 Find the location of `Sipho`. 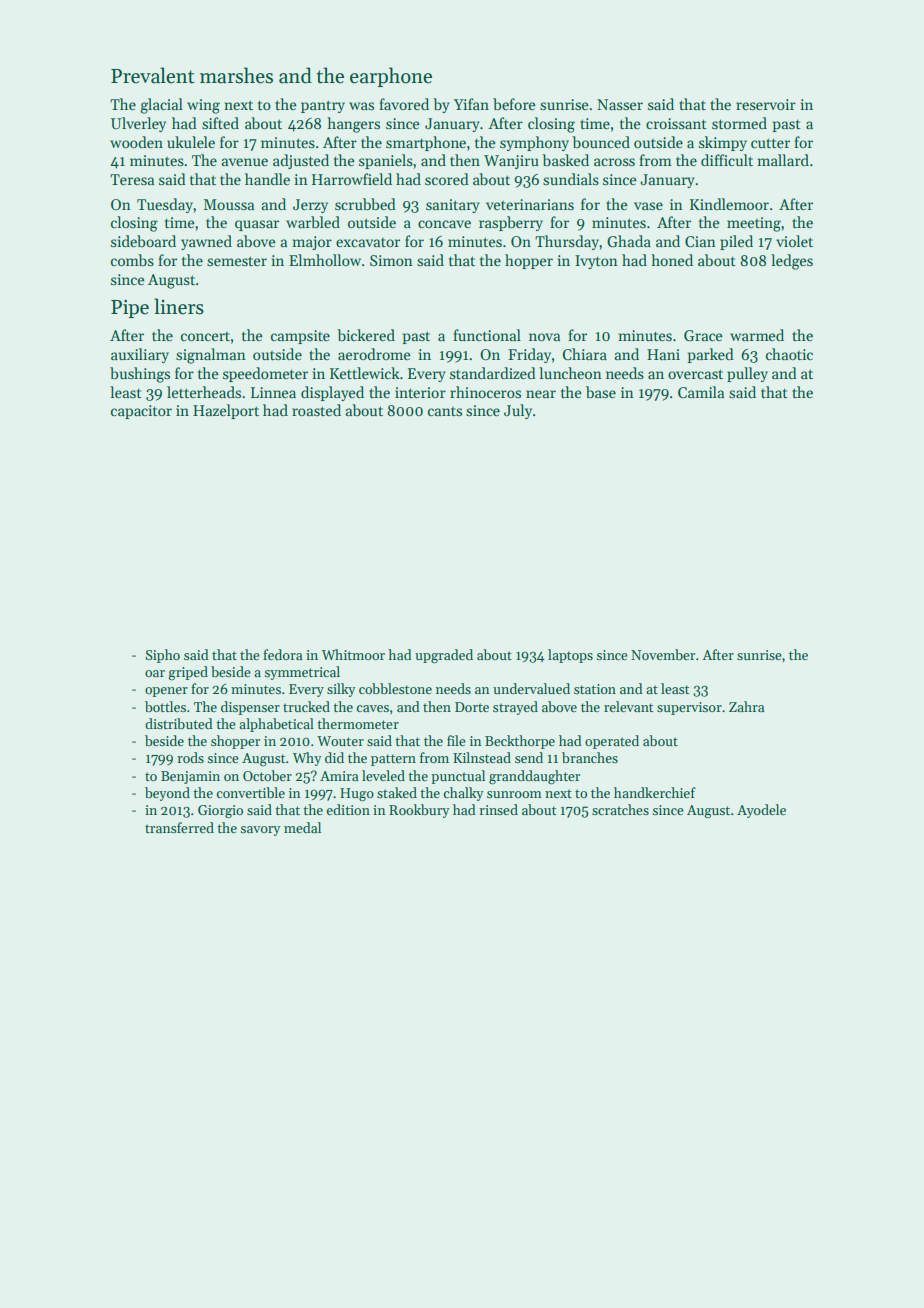

Sipho is located at coordinates (163, 656).
